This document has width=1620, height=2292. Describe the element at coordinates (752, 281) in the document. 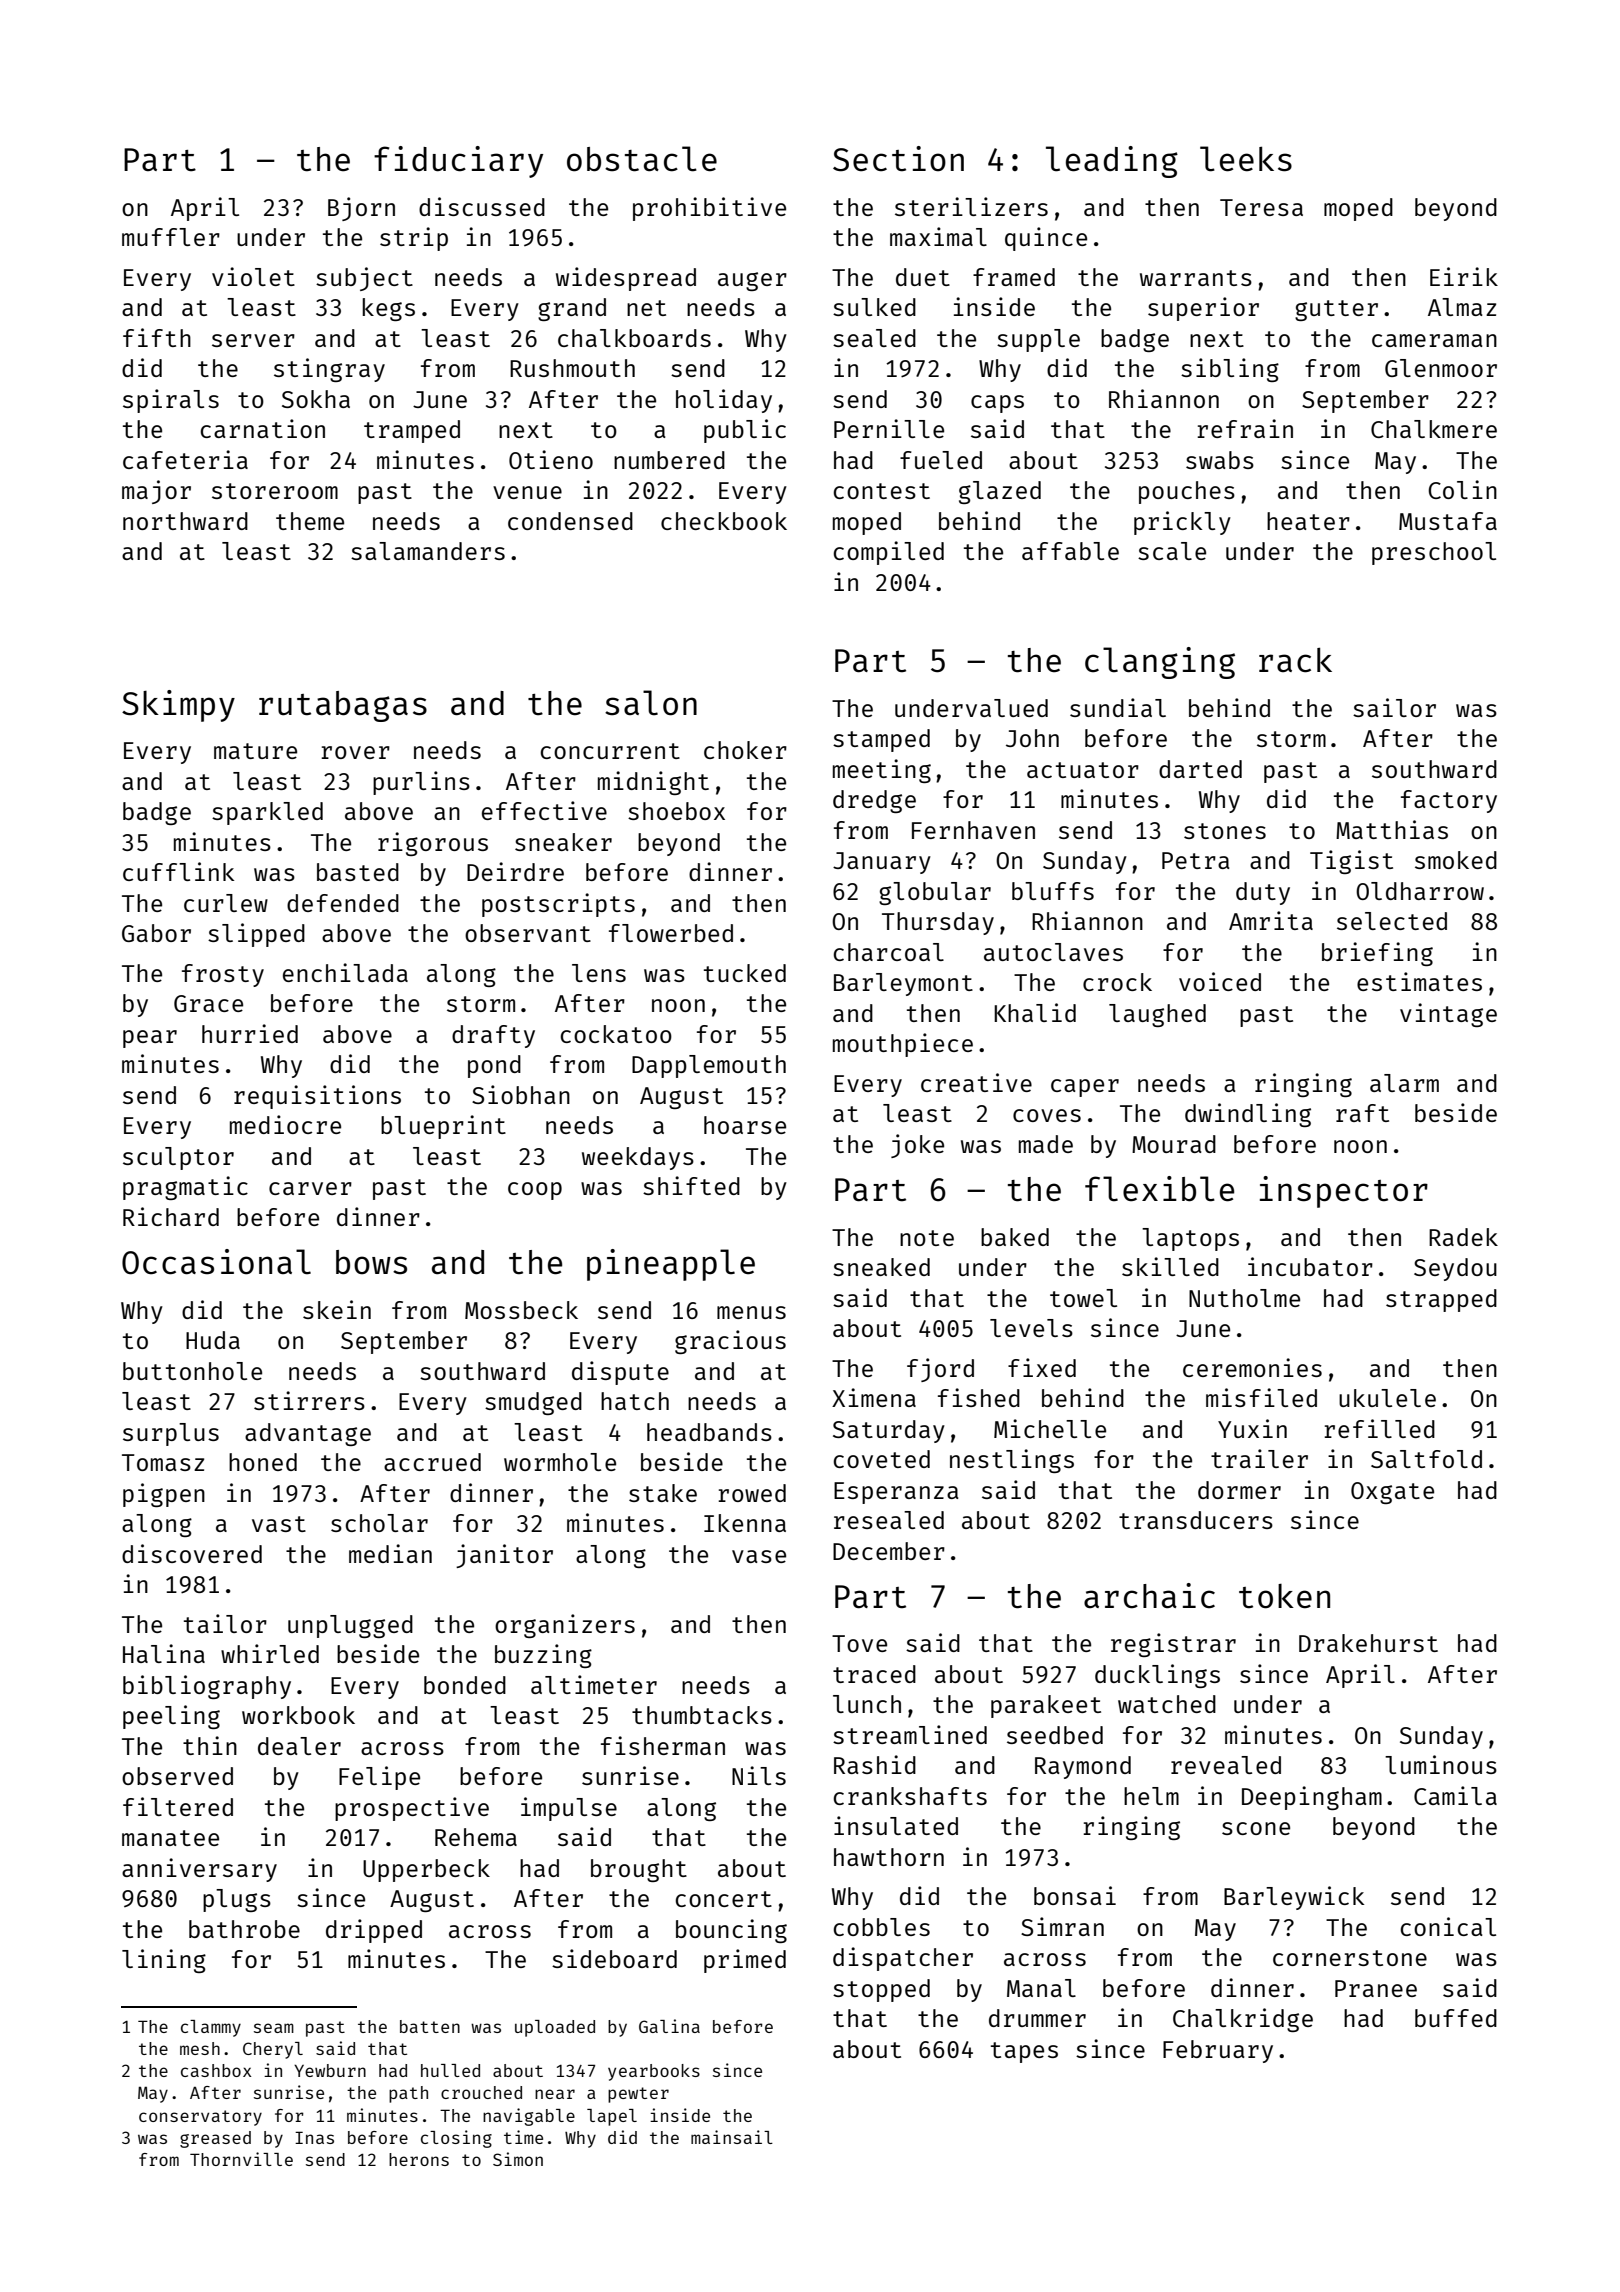

I see `auger` at that location.
